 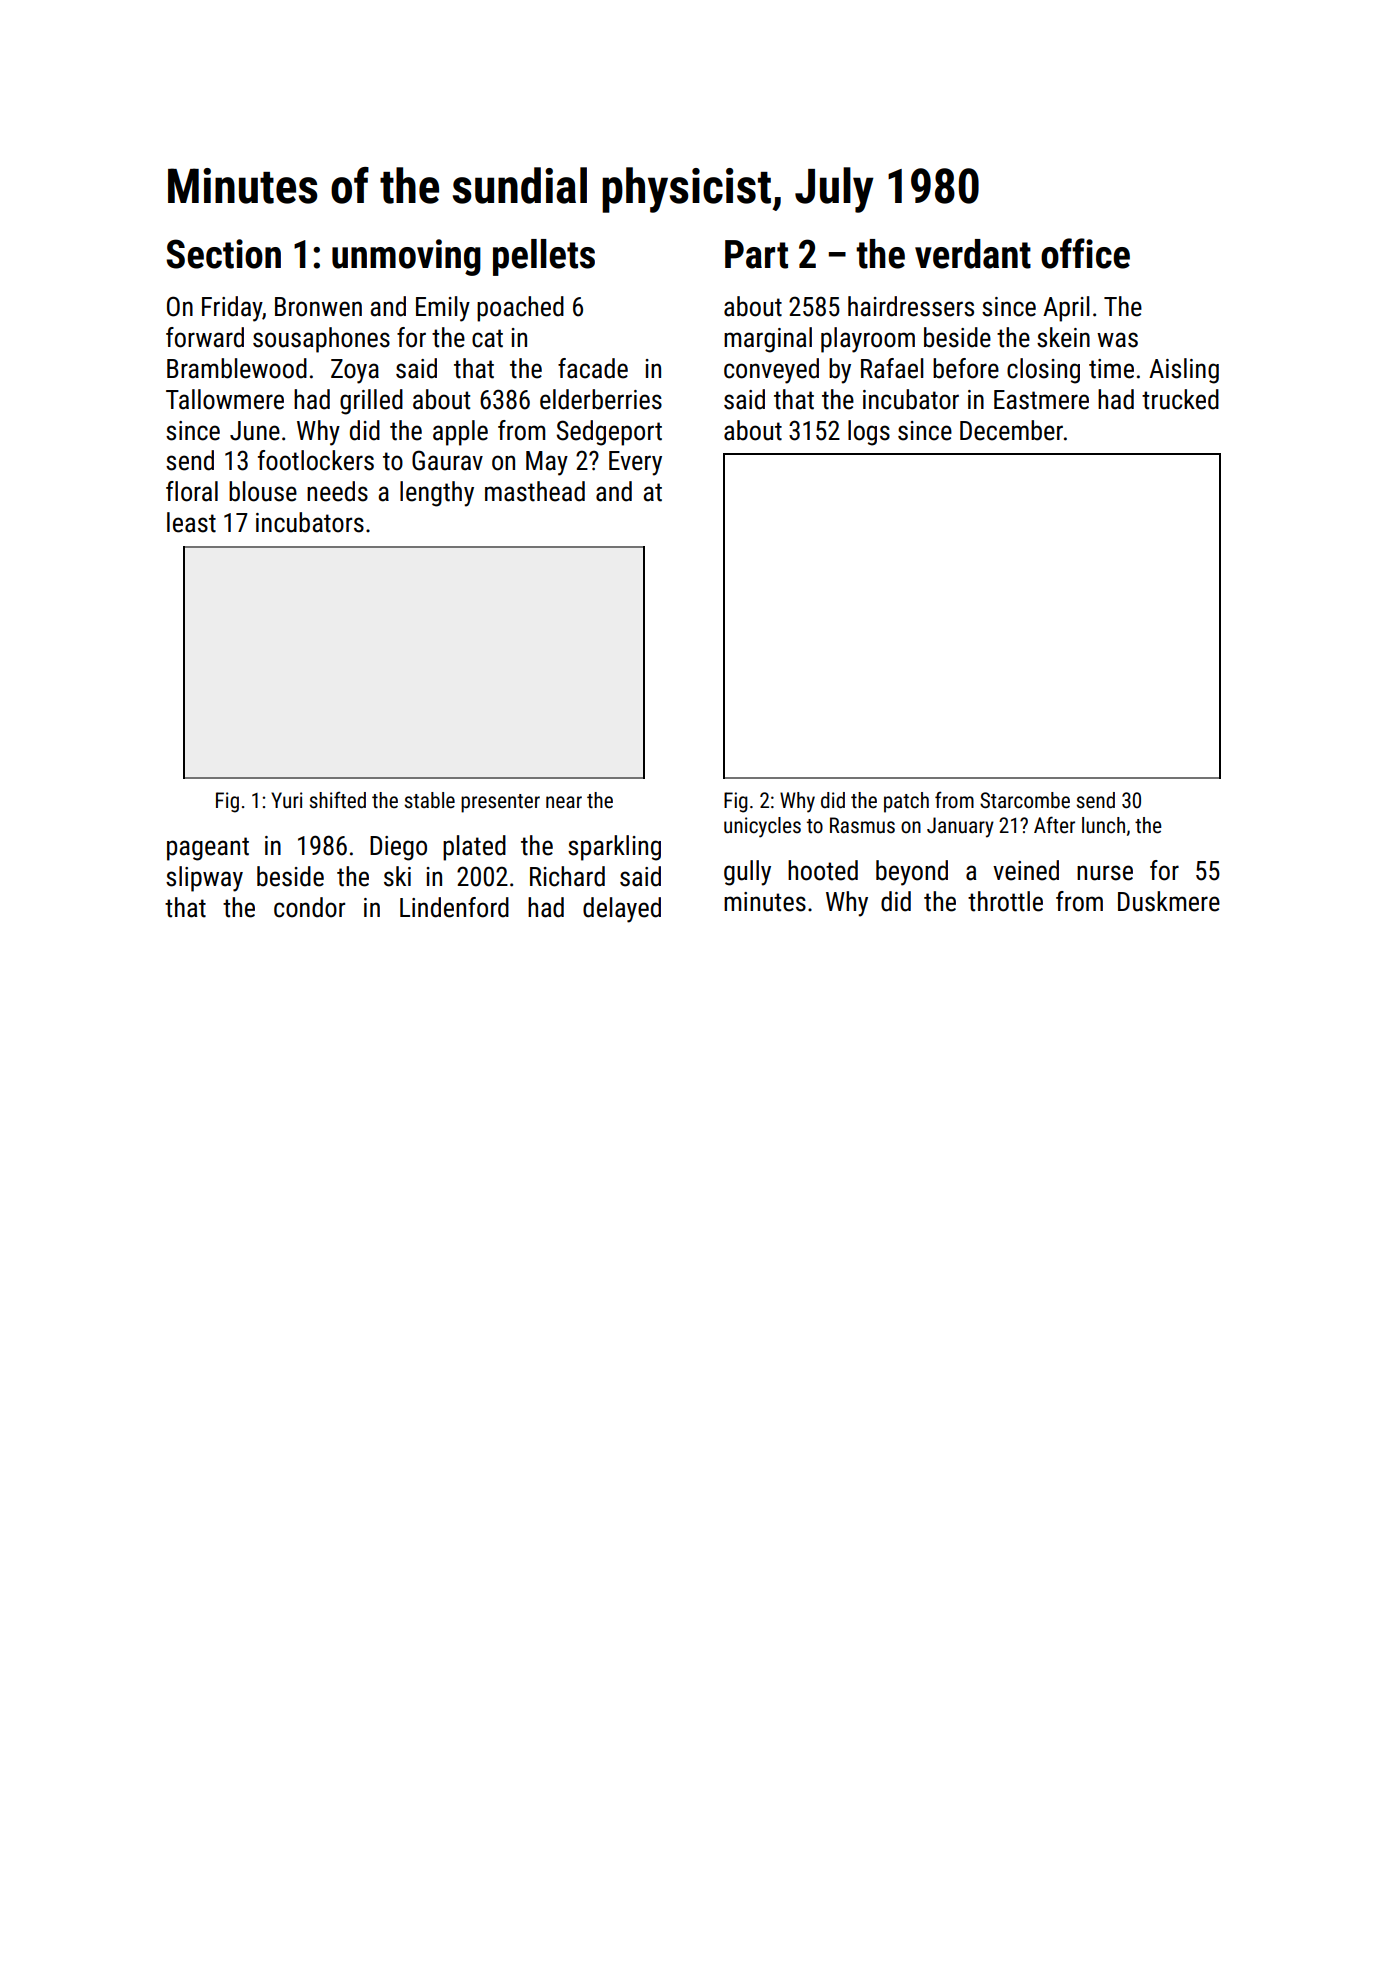 I want to click on least, so click(x=191, y=522).
